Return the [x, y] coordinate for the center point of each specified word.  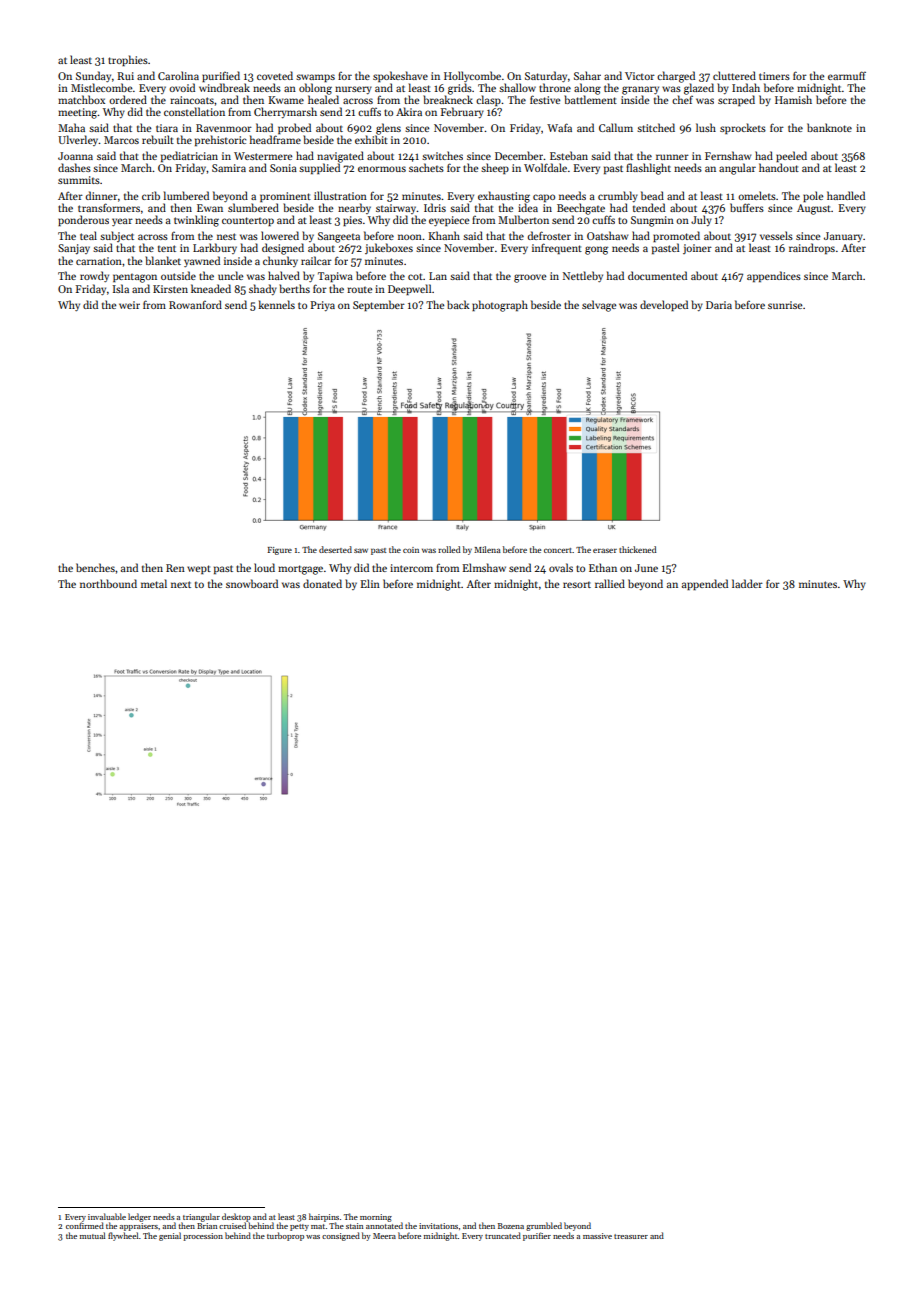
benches [95, 567]
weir [129, 305]
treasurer [631, 1236]
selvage [599, 306]
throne [555, 87]
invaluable [107, 1216]
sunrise [785, 305]
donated [322, 583]
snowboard [252, 583]
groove [530, 278]
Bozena [511, 1226]
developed [664, 305]
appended [705, 584]
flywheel [123, 1236]
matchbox [81, 99]
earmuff [847, 75]
